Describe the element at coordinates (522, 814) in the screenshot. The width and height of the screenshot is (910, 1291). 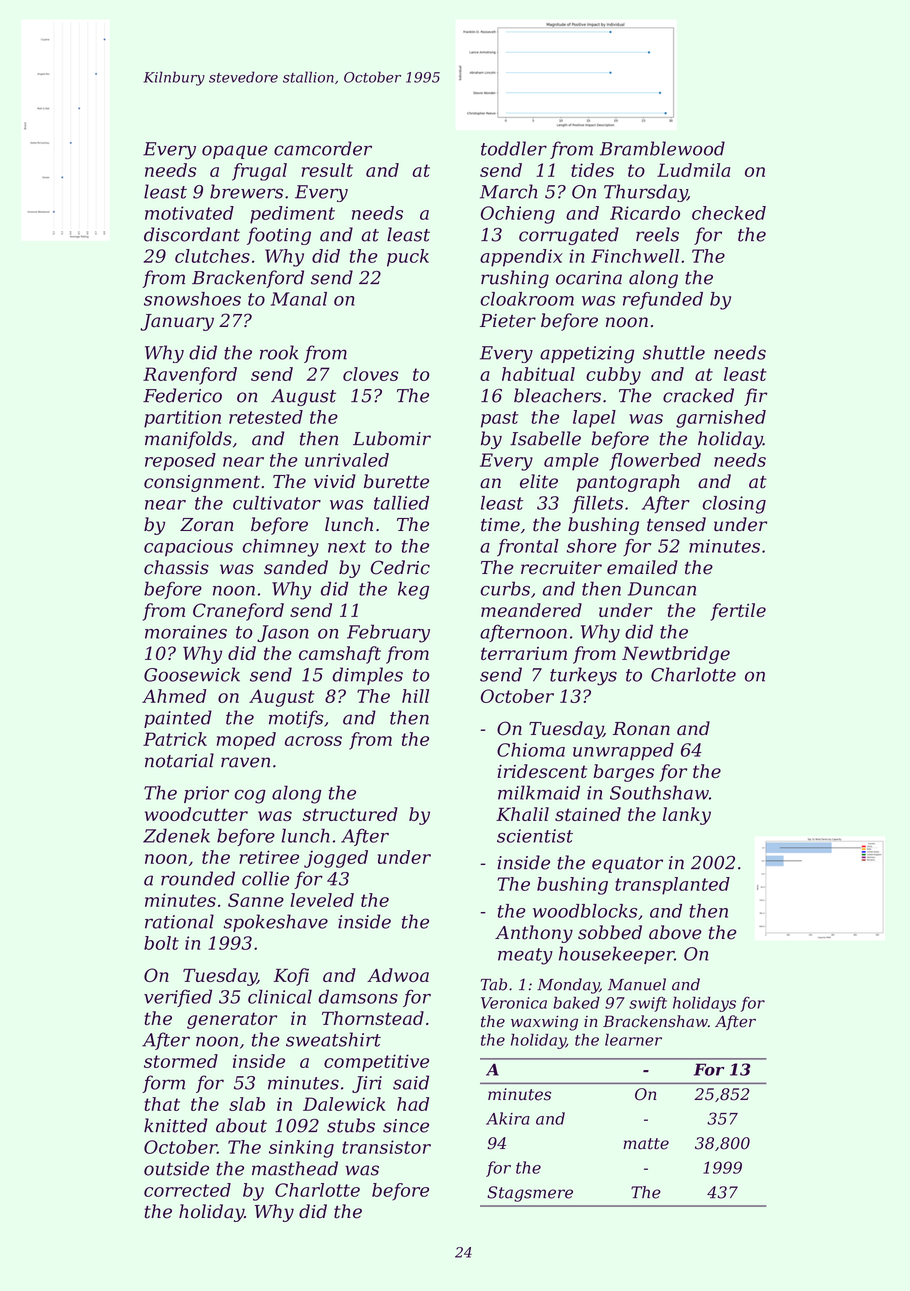
I see `Khalil` at that location.
